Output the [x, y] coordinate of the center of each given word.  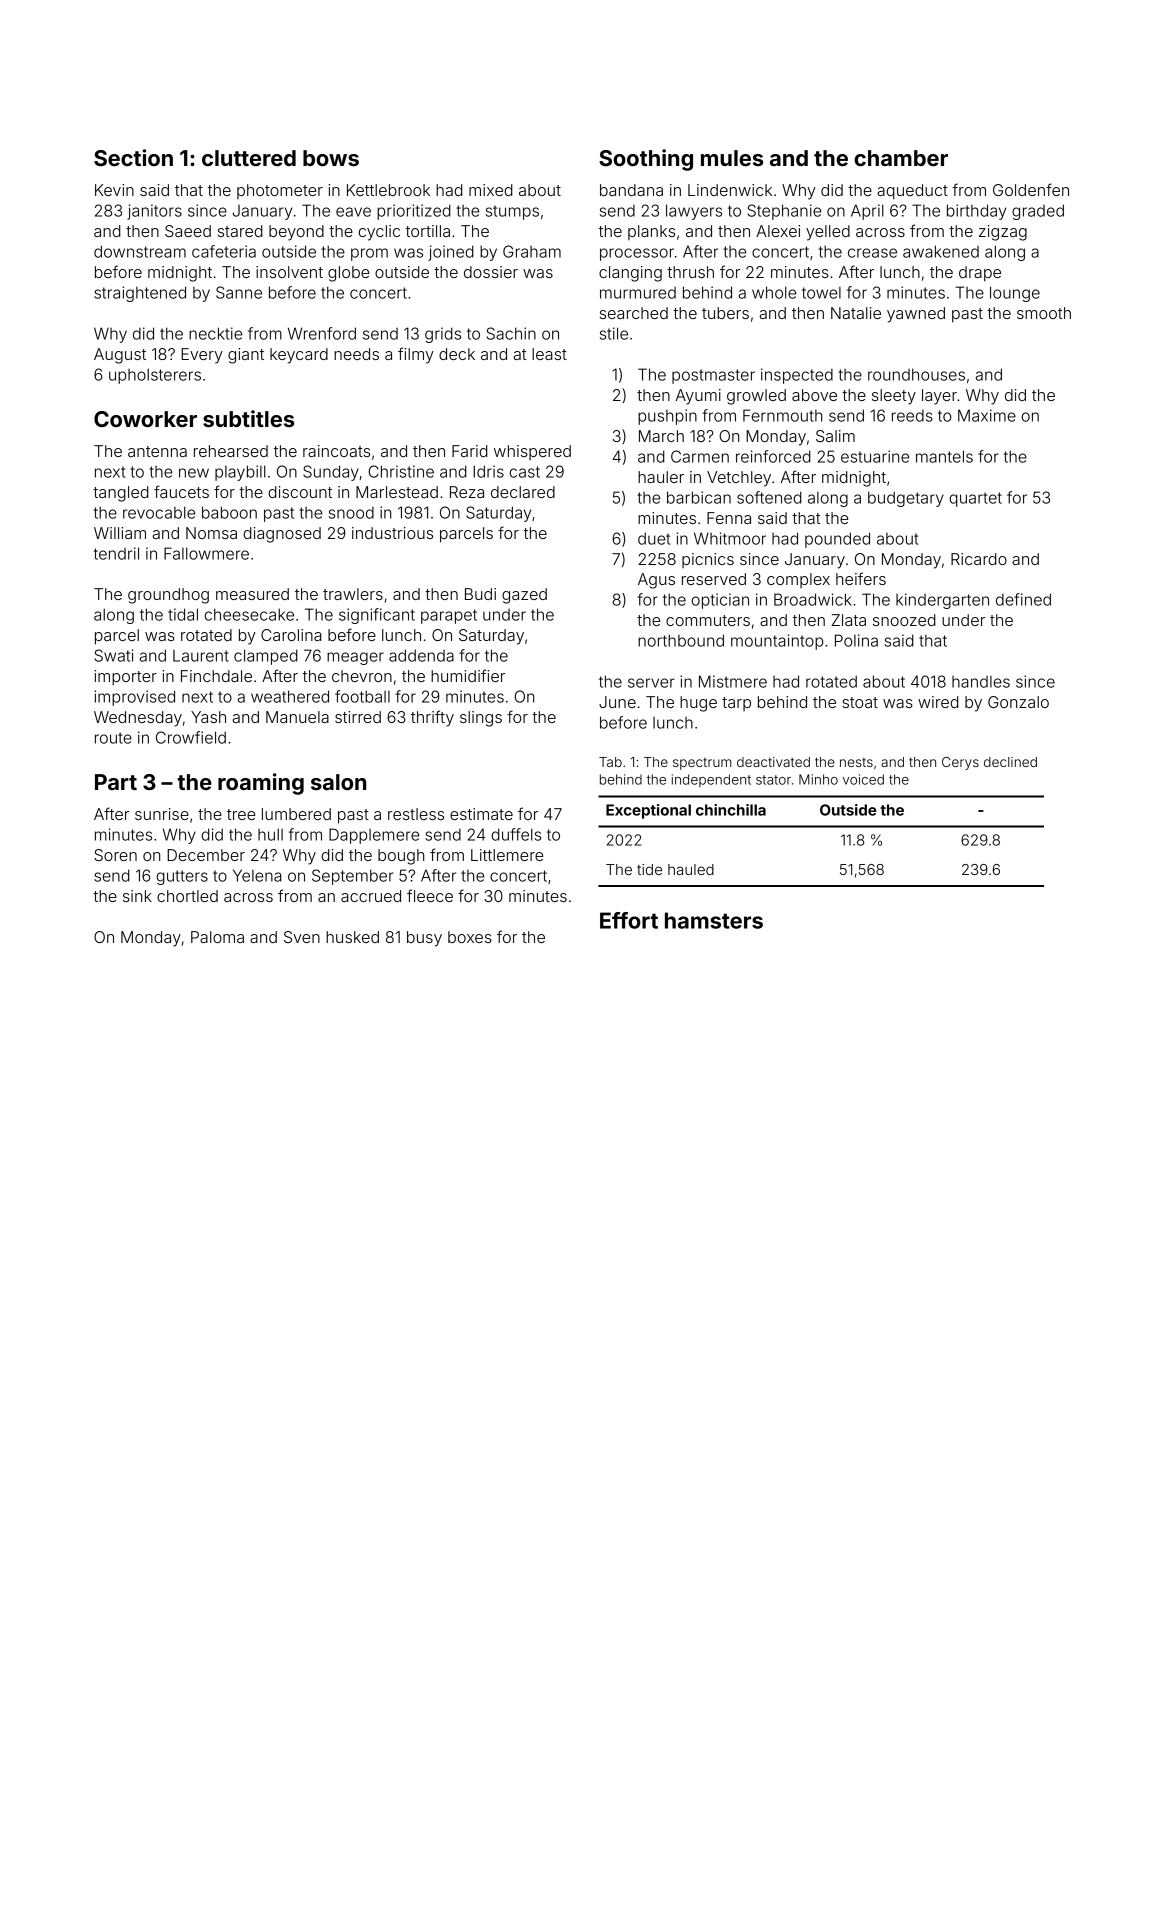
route [113, 738]
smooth [1044, 313]
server [651, 683]
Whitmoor [730, 538]
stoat [860, 702]
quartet [975, 499]
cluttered [249, 158]
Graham [532, 251]
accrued [371, 896]
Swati [114, 655]
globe [348, 274]
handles [981, 682]
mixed [491, 190]
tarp [736, 704]
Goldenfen [1031, 189]
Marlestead [397, 492]
